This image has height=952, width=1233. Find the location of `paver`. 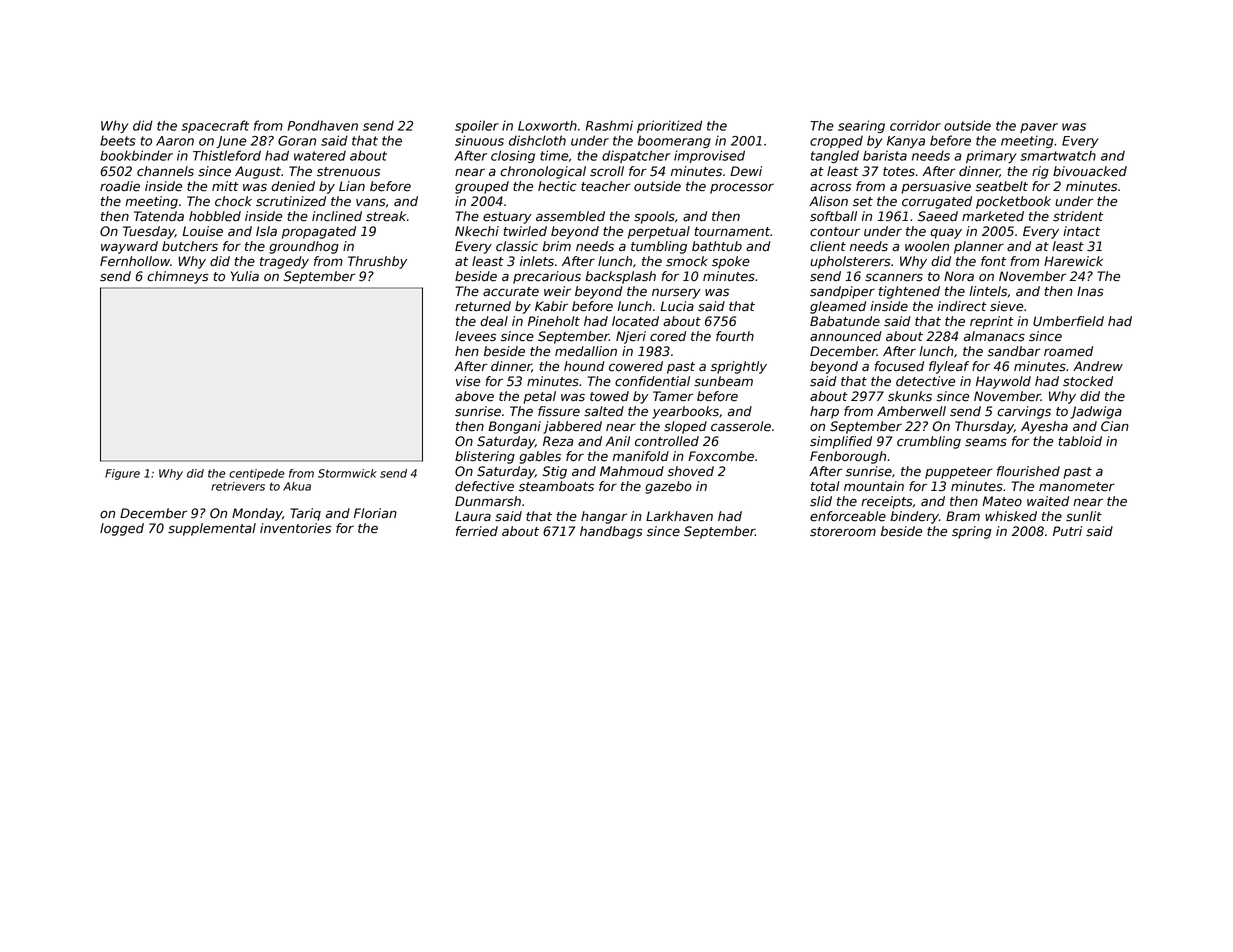

paver is located at coordinates (1039, 128).
